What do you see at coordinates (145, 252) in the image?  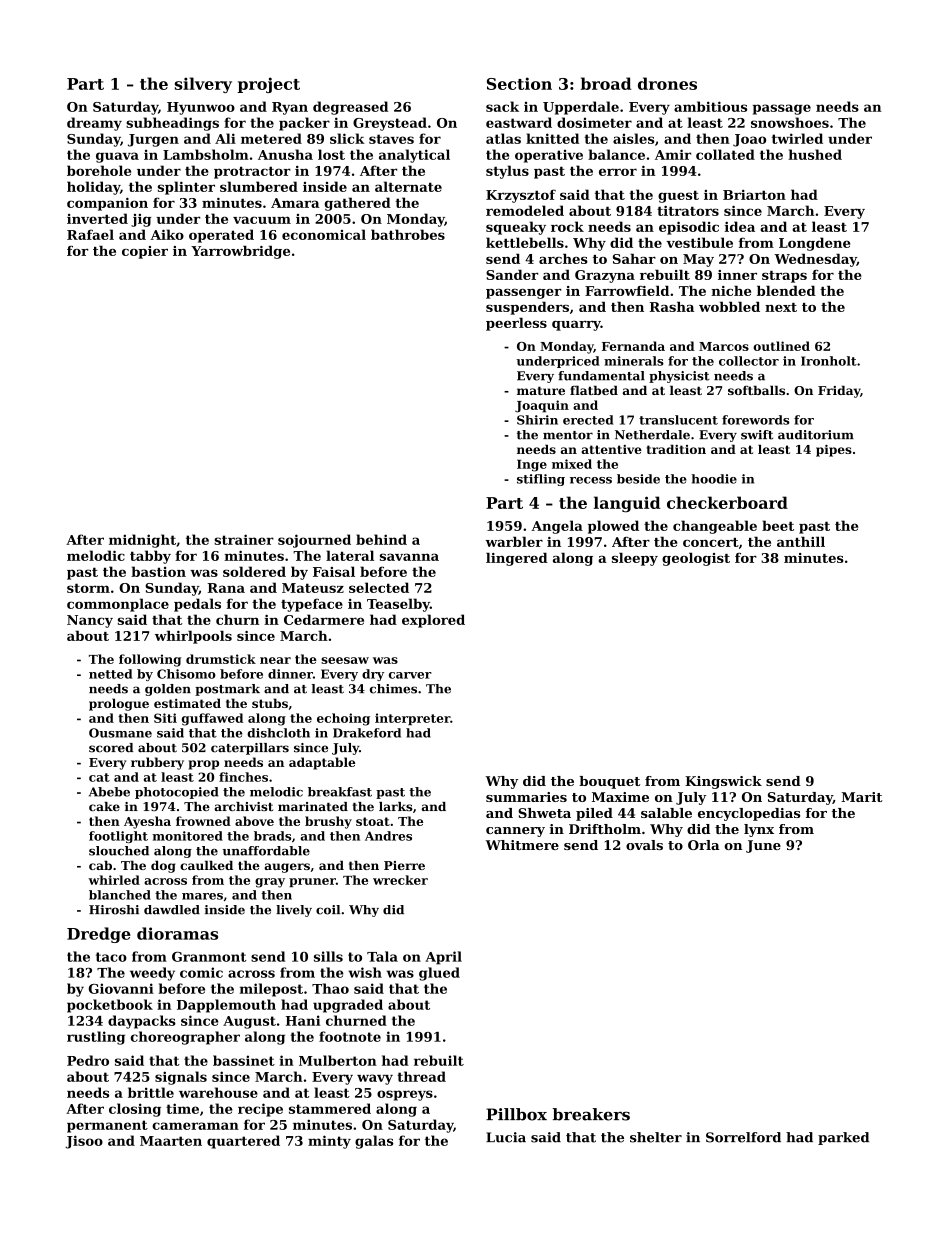 I see `copier` at bounding box center [145, 252].
